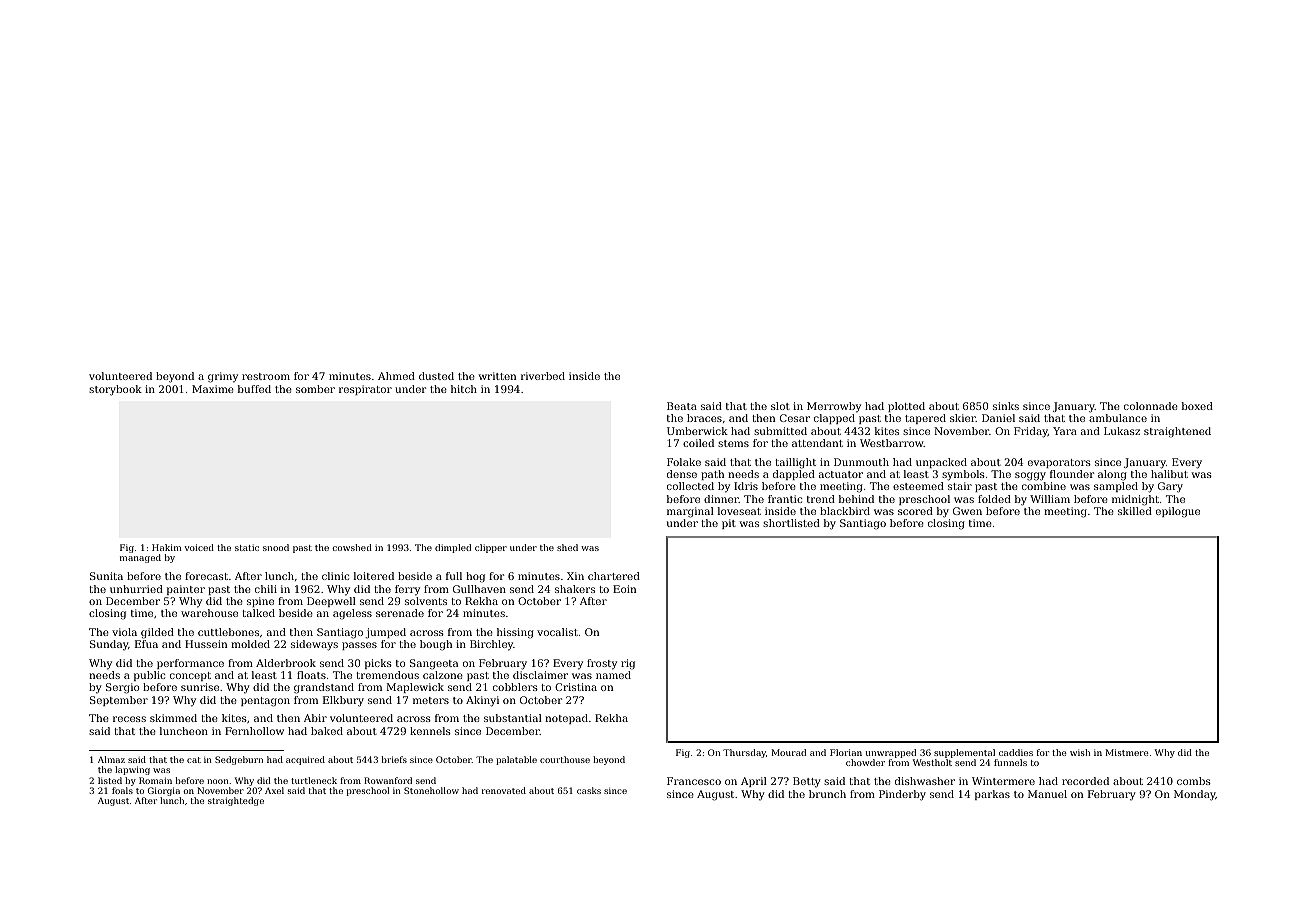 This screenshot has width=1308, height=924. What do you see at coordinates (967, 511) in the screenshot?
I see `Gwen` at bounding box center [967, 511].
